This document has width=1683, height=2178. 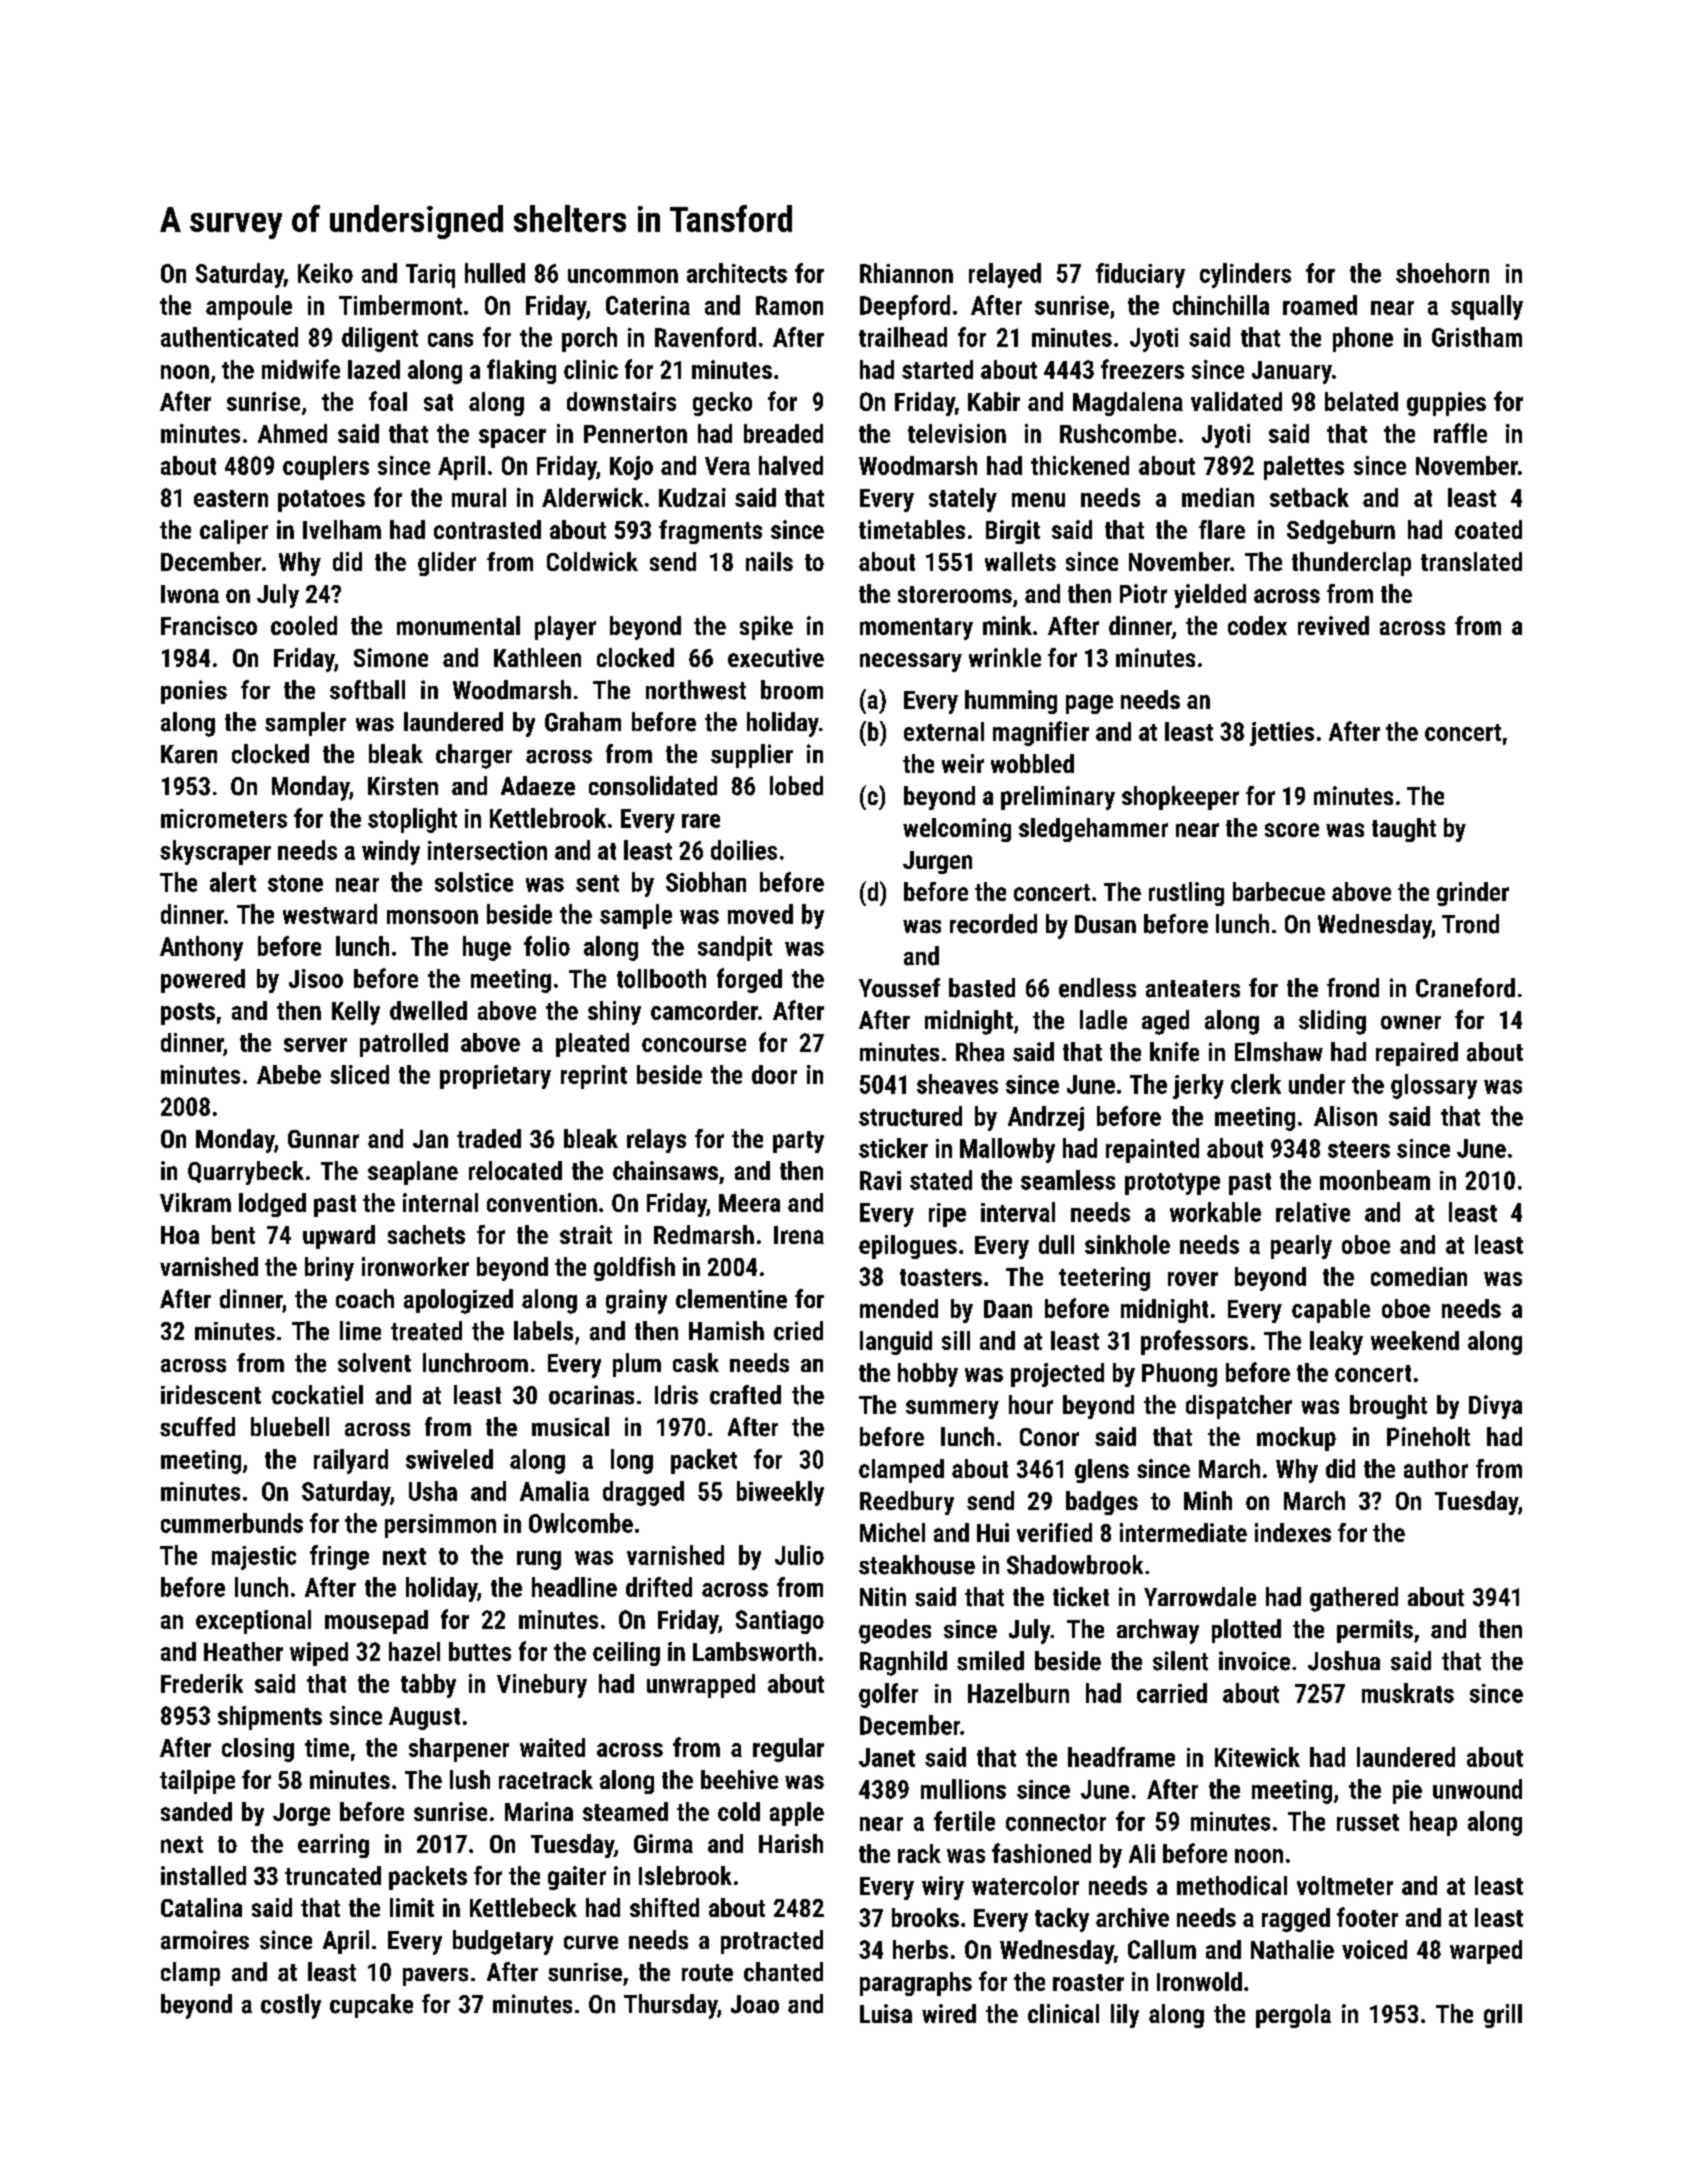 What do you see at coordinates (203, 1875) in the document?
I see `installed` at bounding box center [203, 1875].
